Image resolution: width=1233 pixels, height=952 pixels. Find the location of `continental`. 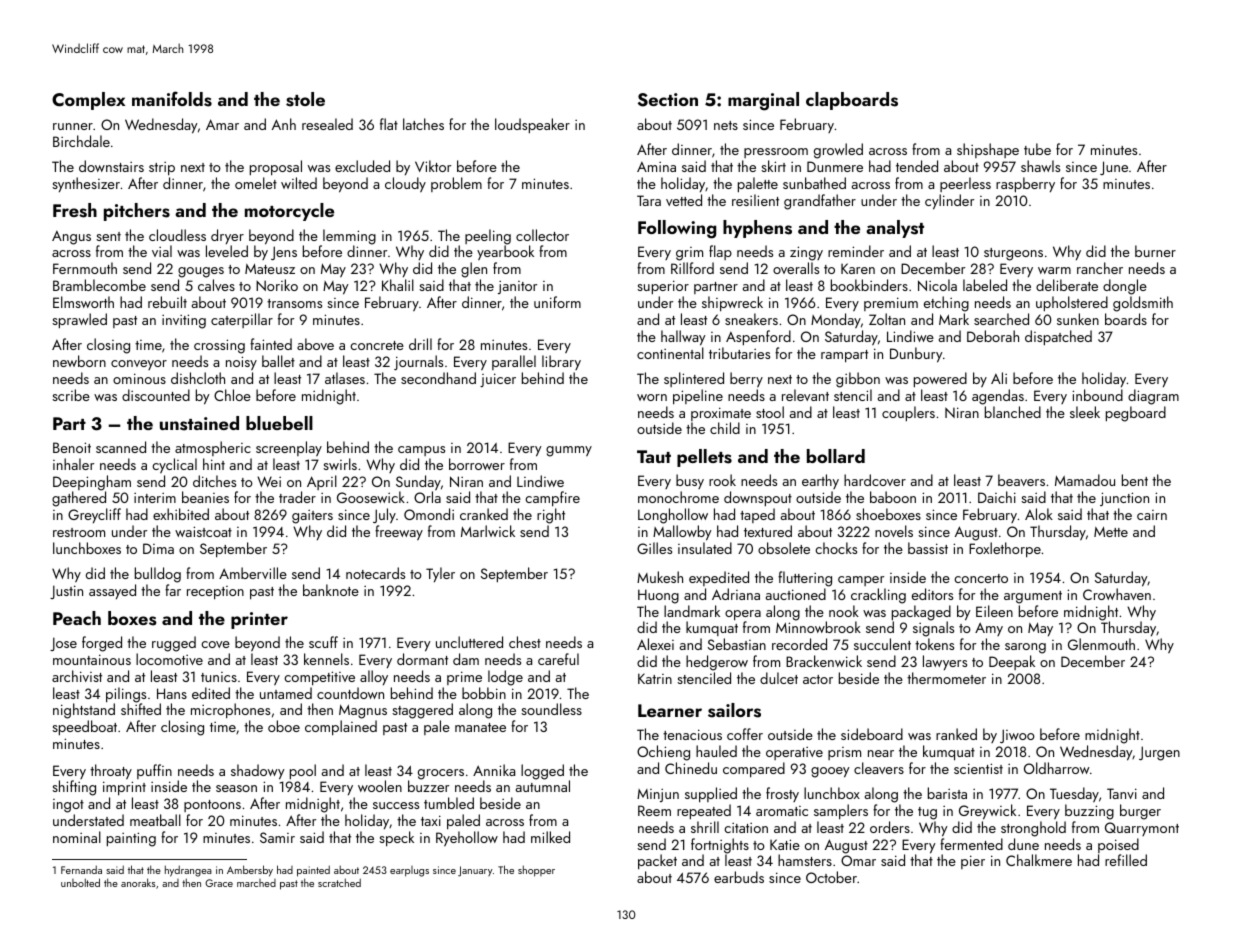

continental is located at coordinates (670, 353).
